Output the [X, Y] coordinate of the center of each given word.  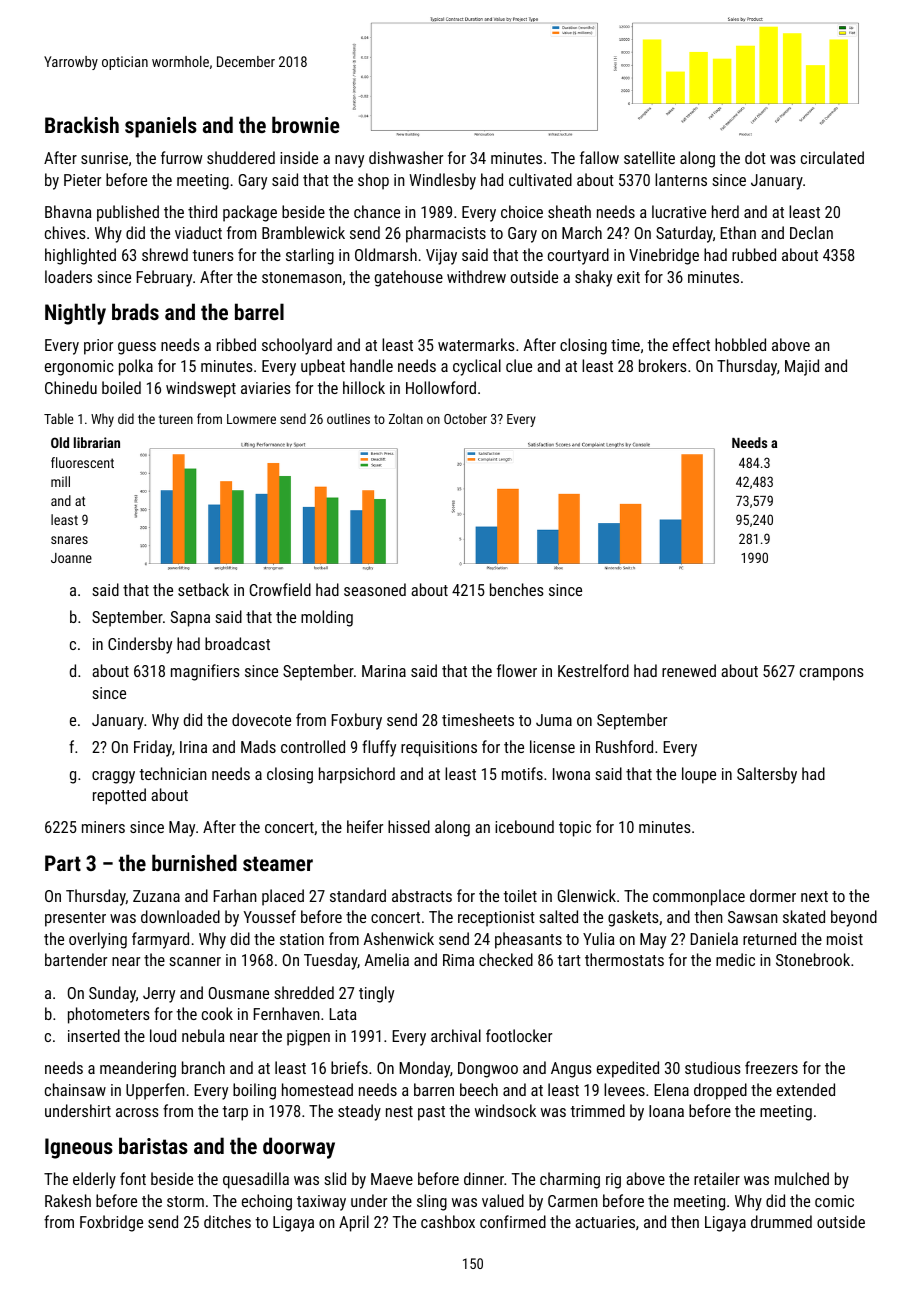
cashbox [448, 1221]
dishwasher [406, 157]
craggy [113, 777]
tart [569, 960]
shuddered [241, 157]
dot [755, 157]
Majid [802, 367]
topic [575, 829]
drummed [781, 1221]
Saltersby [767, 775]
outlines [348, 418]
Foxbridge [111, 1223]
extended [806, 1089]
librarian [97, 442]
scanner [195, 961]
